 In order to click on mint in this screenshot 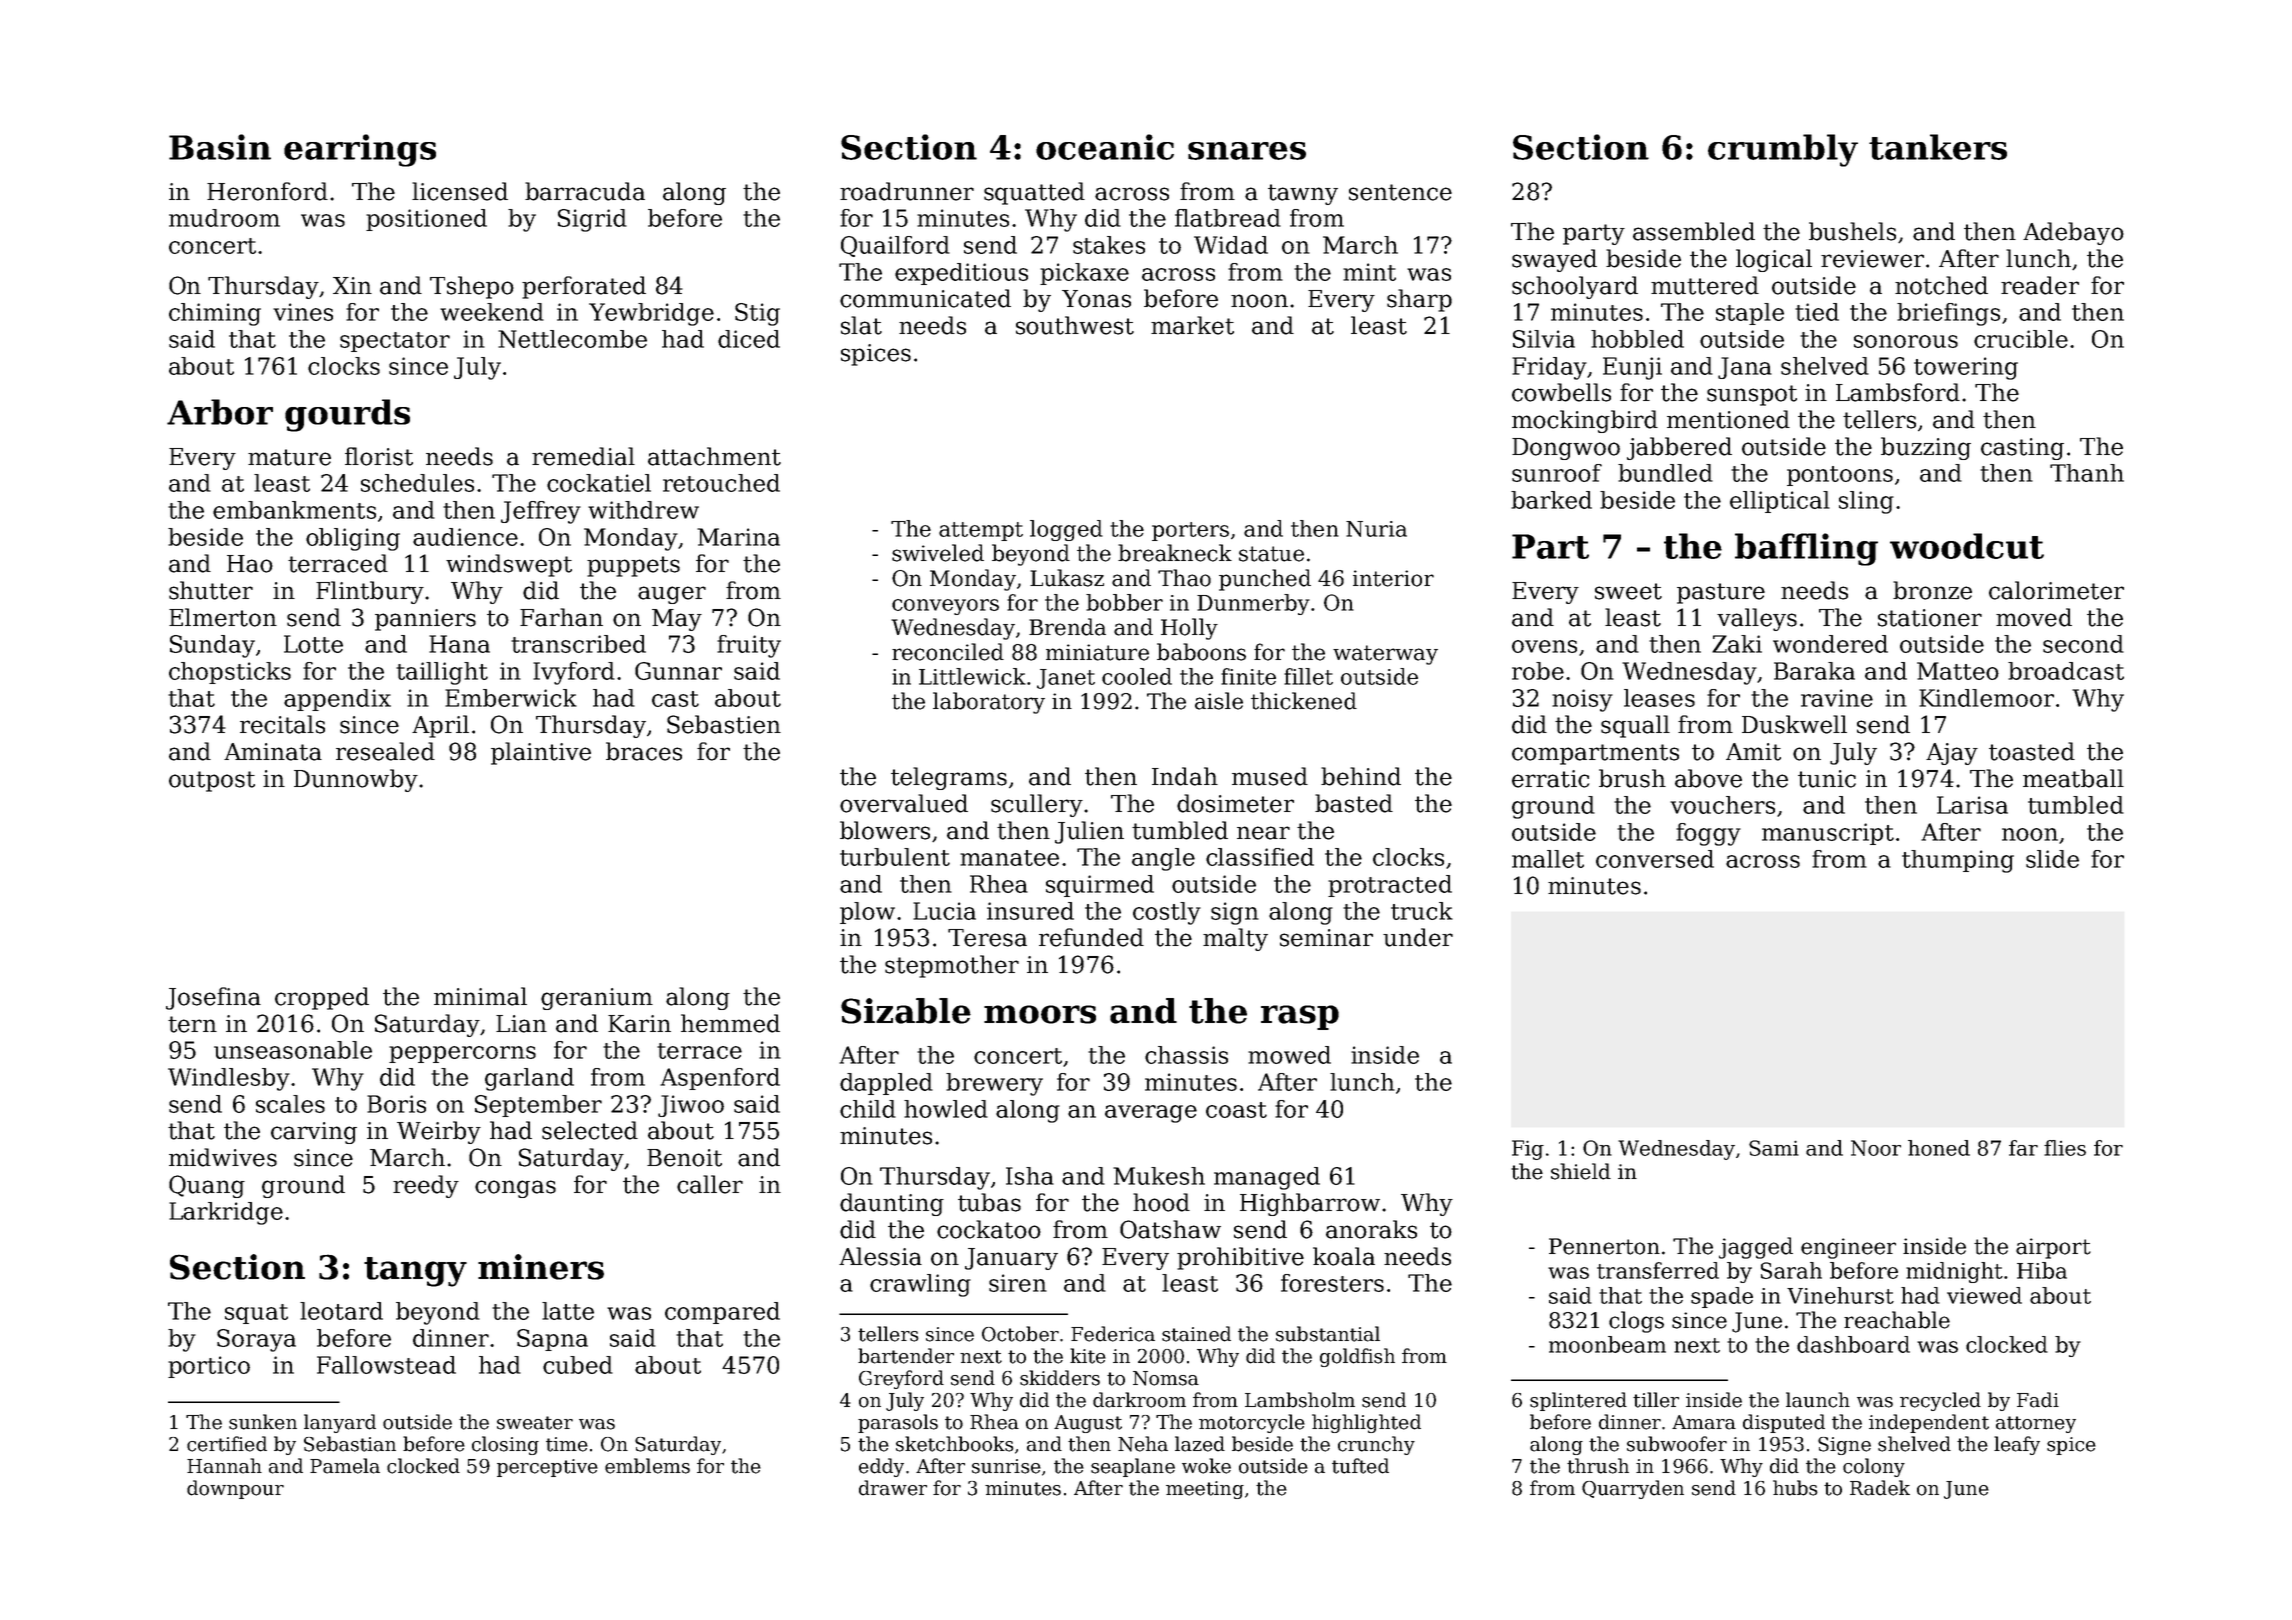, I will do `click(1369, 272)`.
